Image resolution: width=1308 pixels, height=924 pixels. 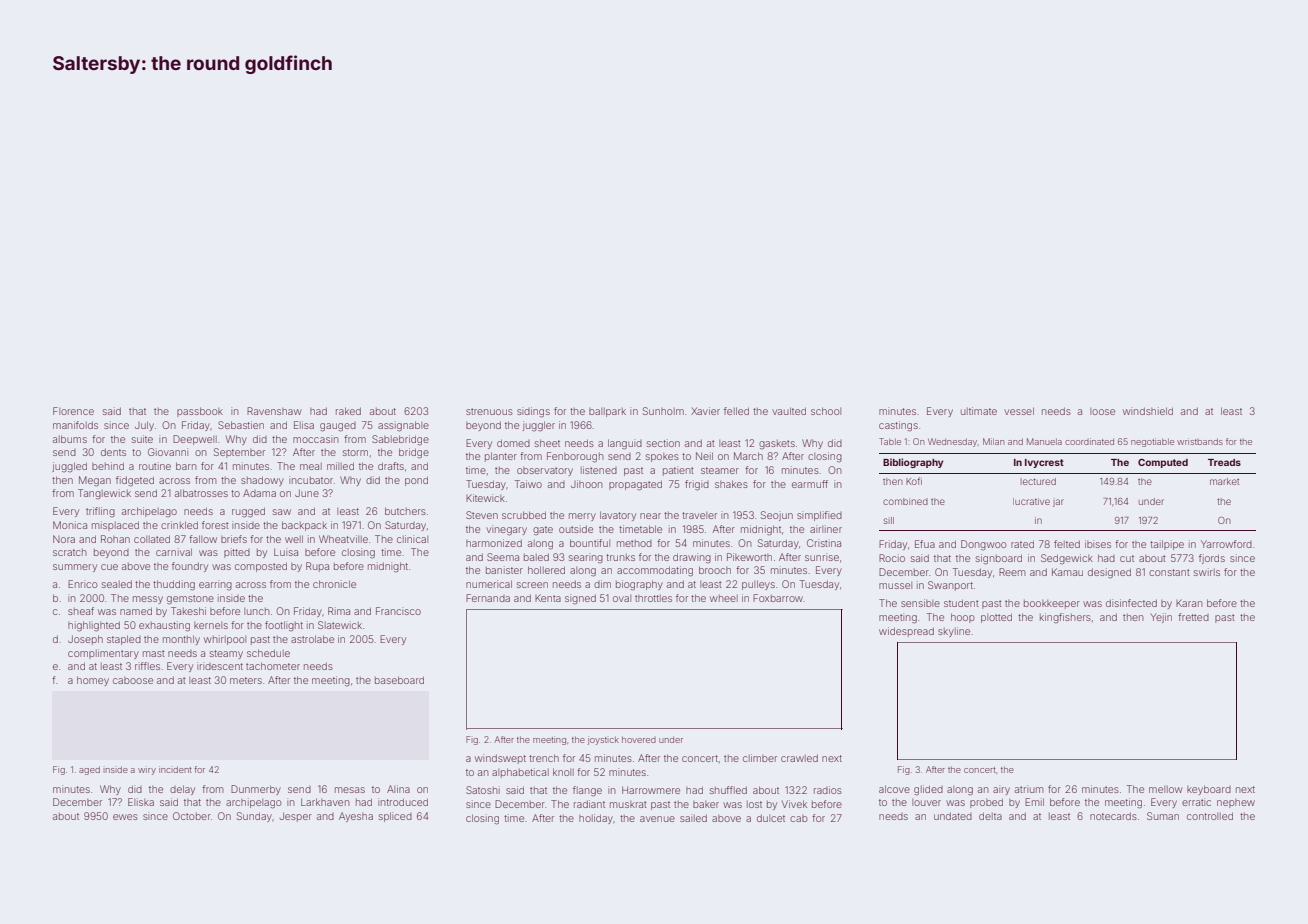 What do you see at coordinates (513, 443) in the screenshot?
I see `domed` at bounding box center [513, 443].
